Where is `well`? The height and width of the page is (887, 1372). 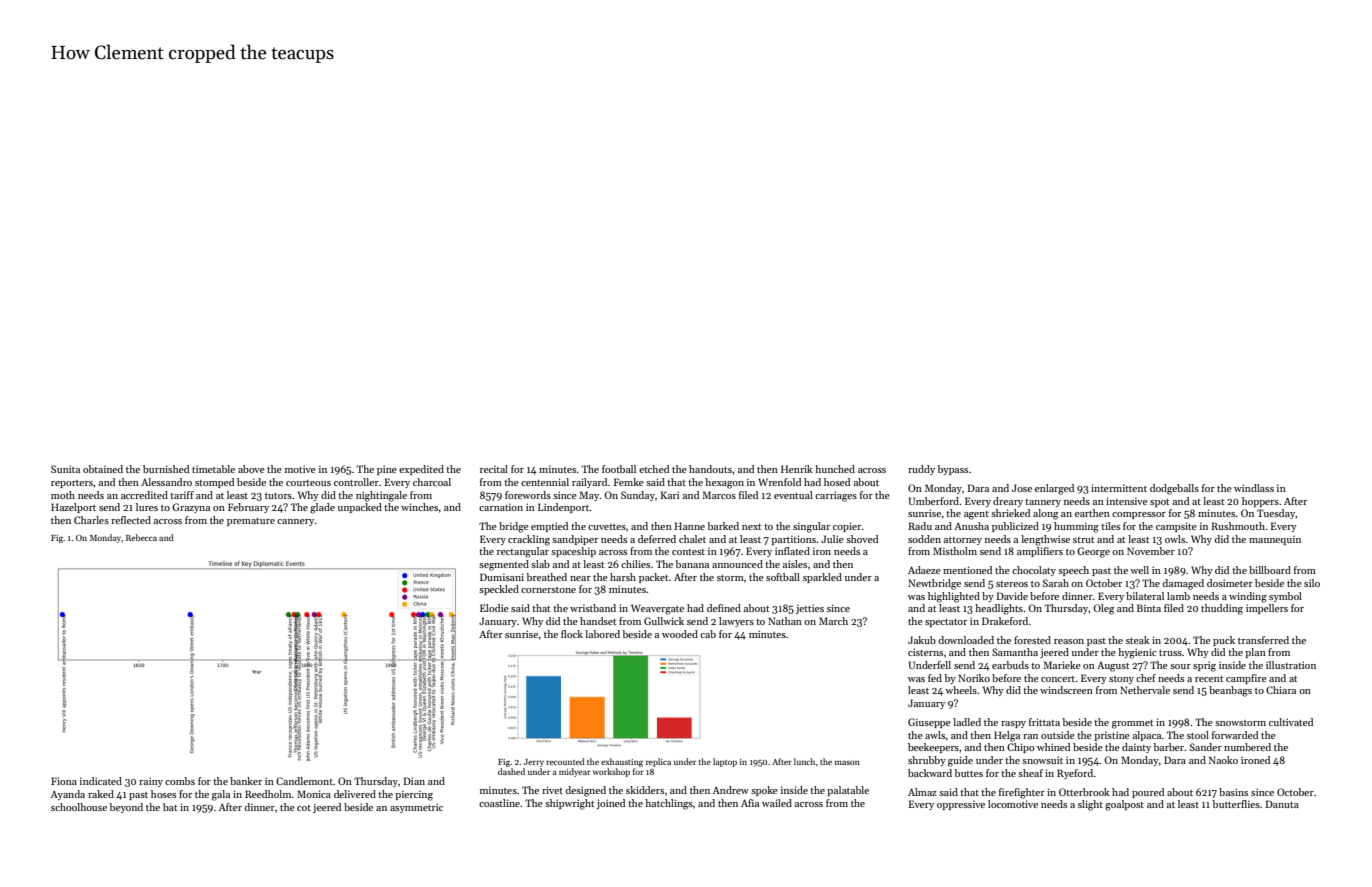 well is located at coordinates (1139, 570).
